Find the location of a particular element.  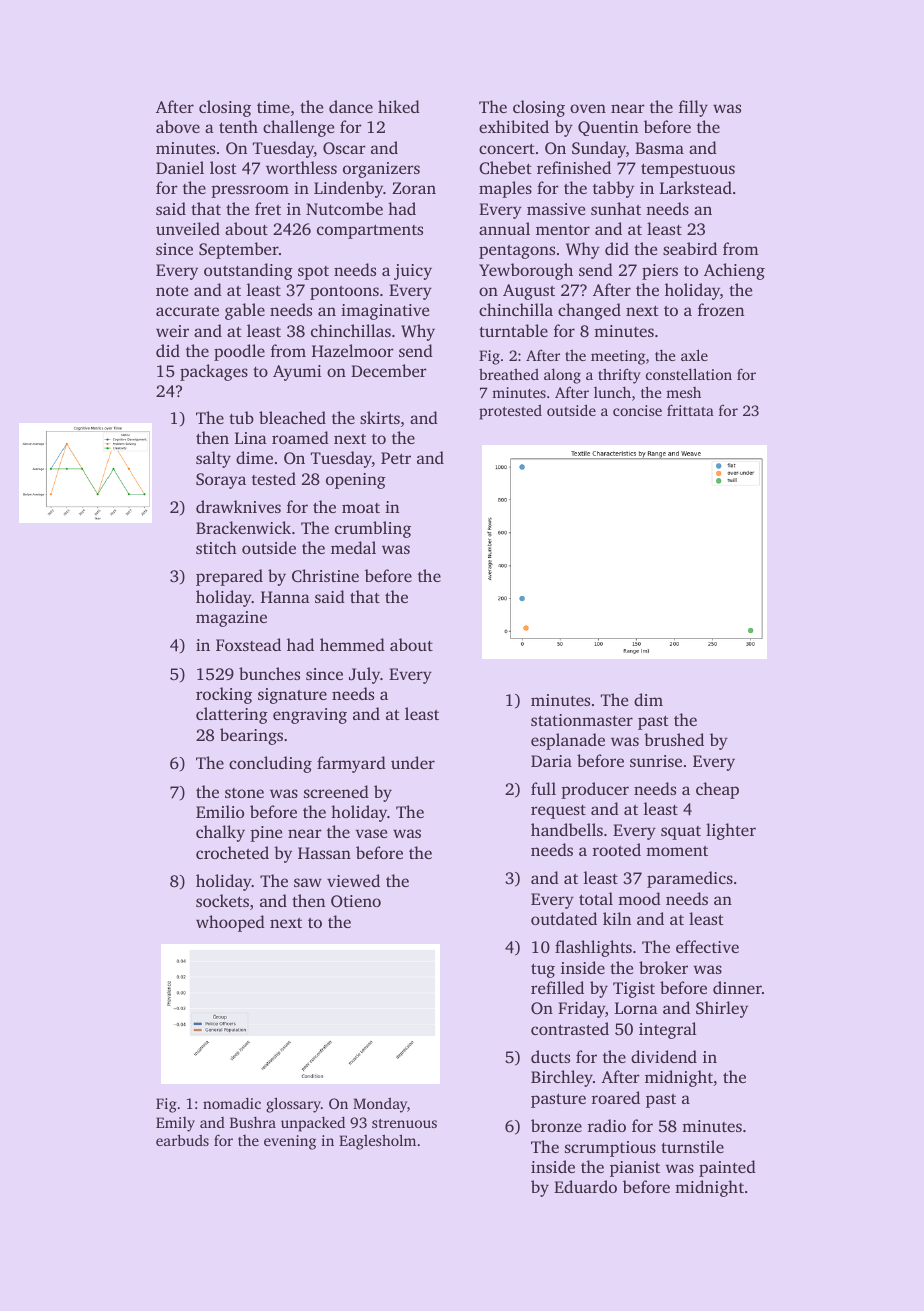

stone is located at coordinates (244, 793).
